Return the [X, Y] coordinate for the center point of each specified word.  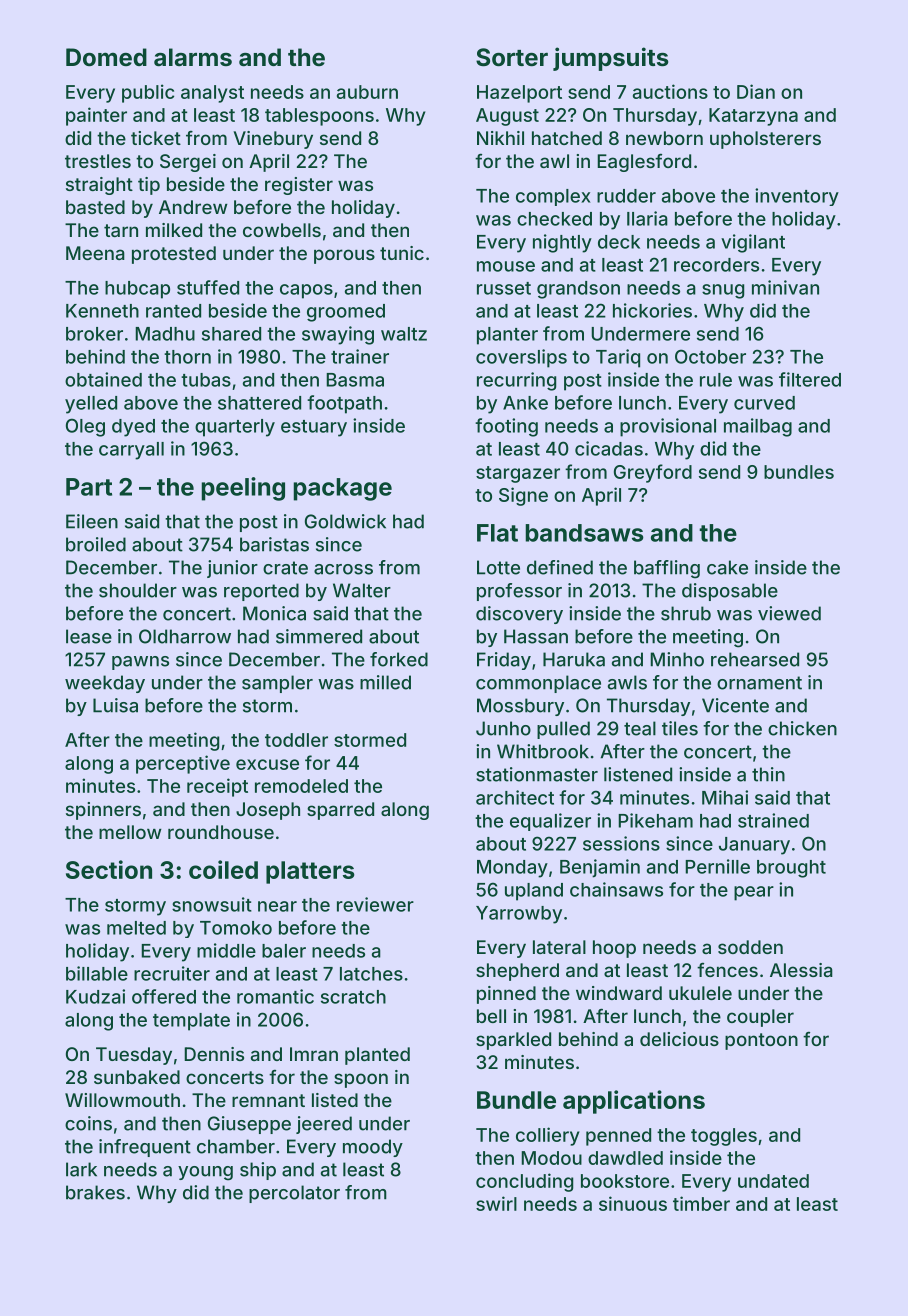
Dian [756, 91]
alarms [193, 57]
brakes [95, 1192]
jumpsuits [610, 59]
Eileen [92, 521]
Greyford [653, 473]
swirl [496, 1203]
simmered [319, 636]
